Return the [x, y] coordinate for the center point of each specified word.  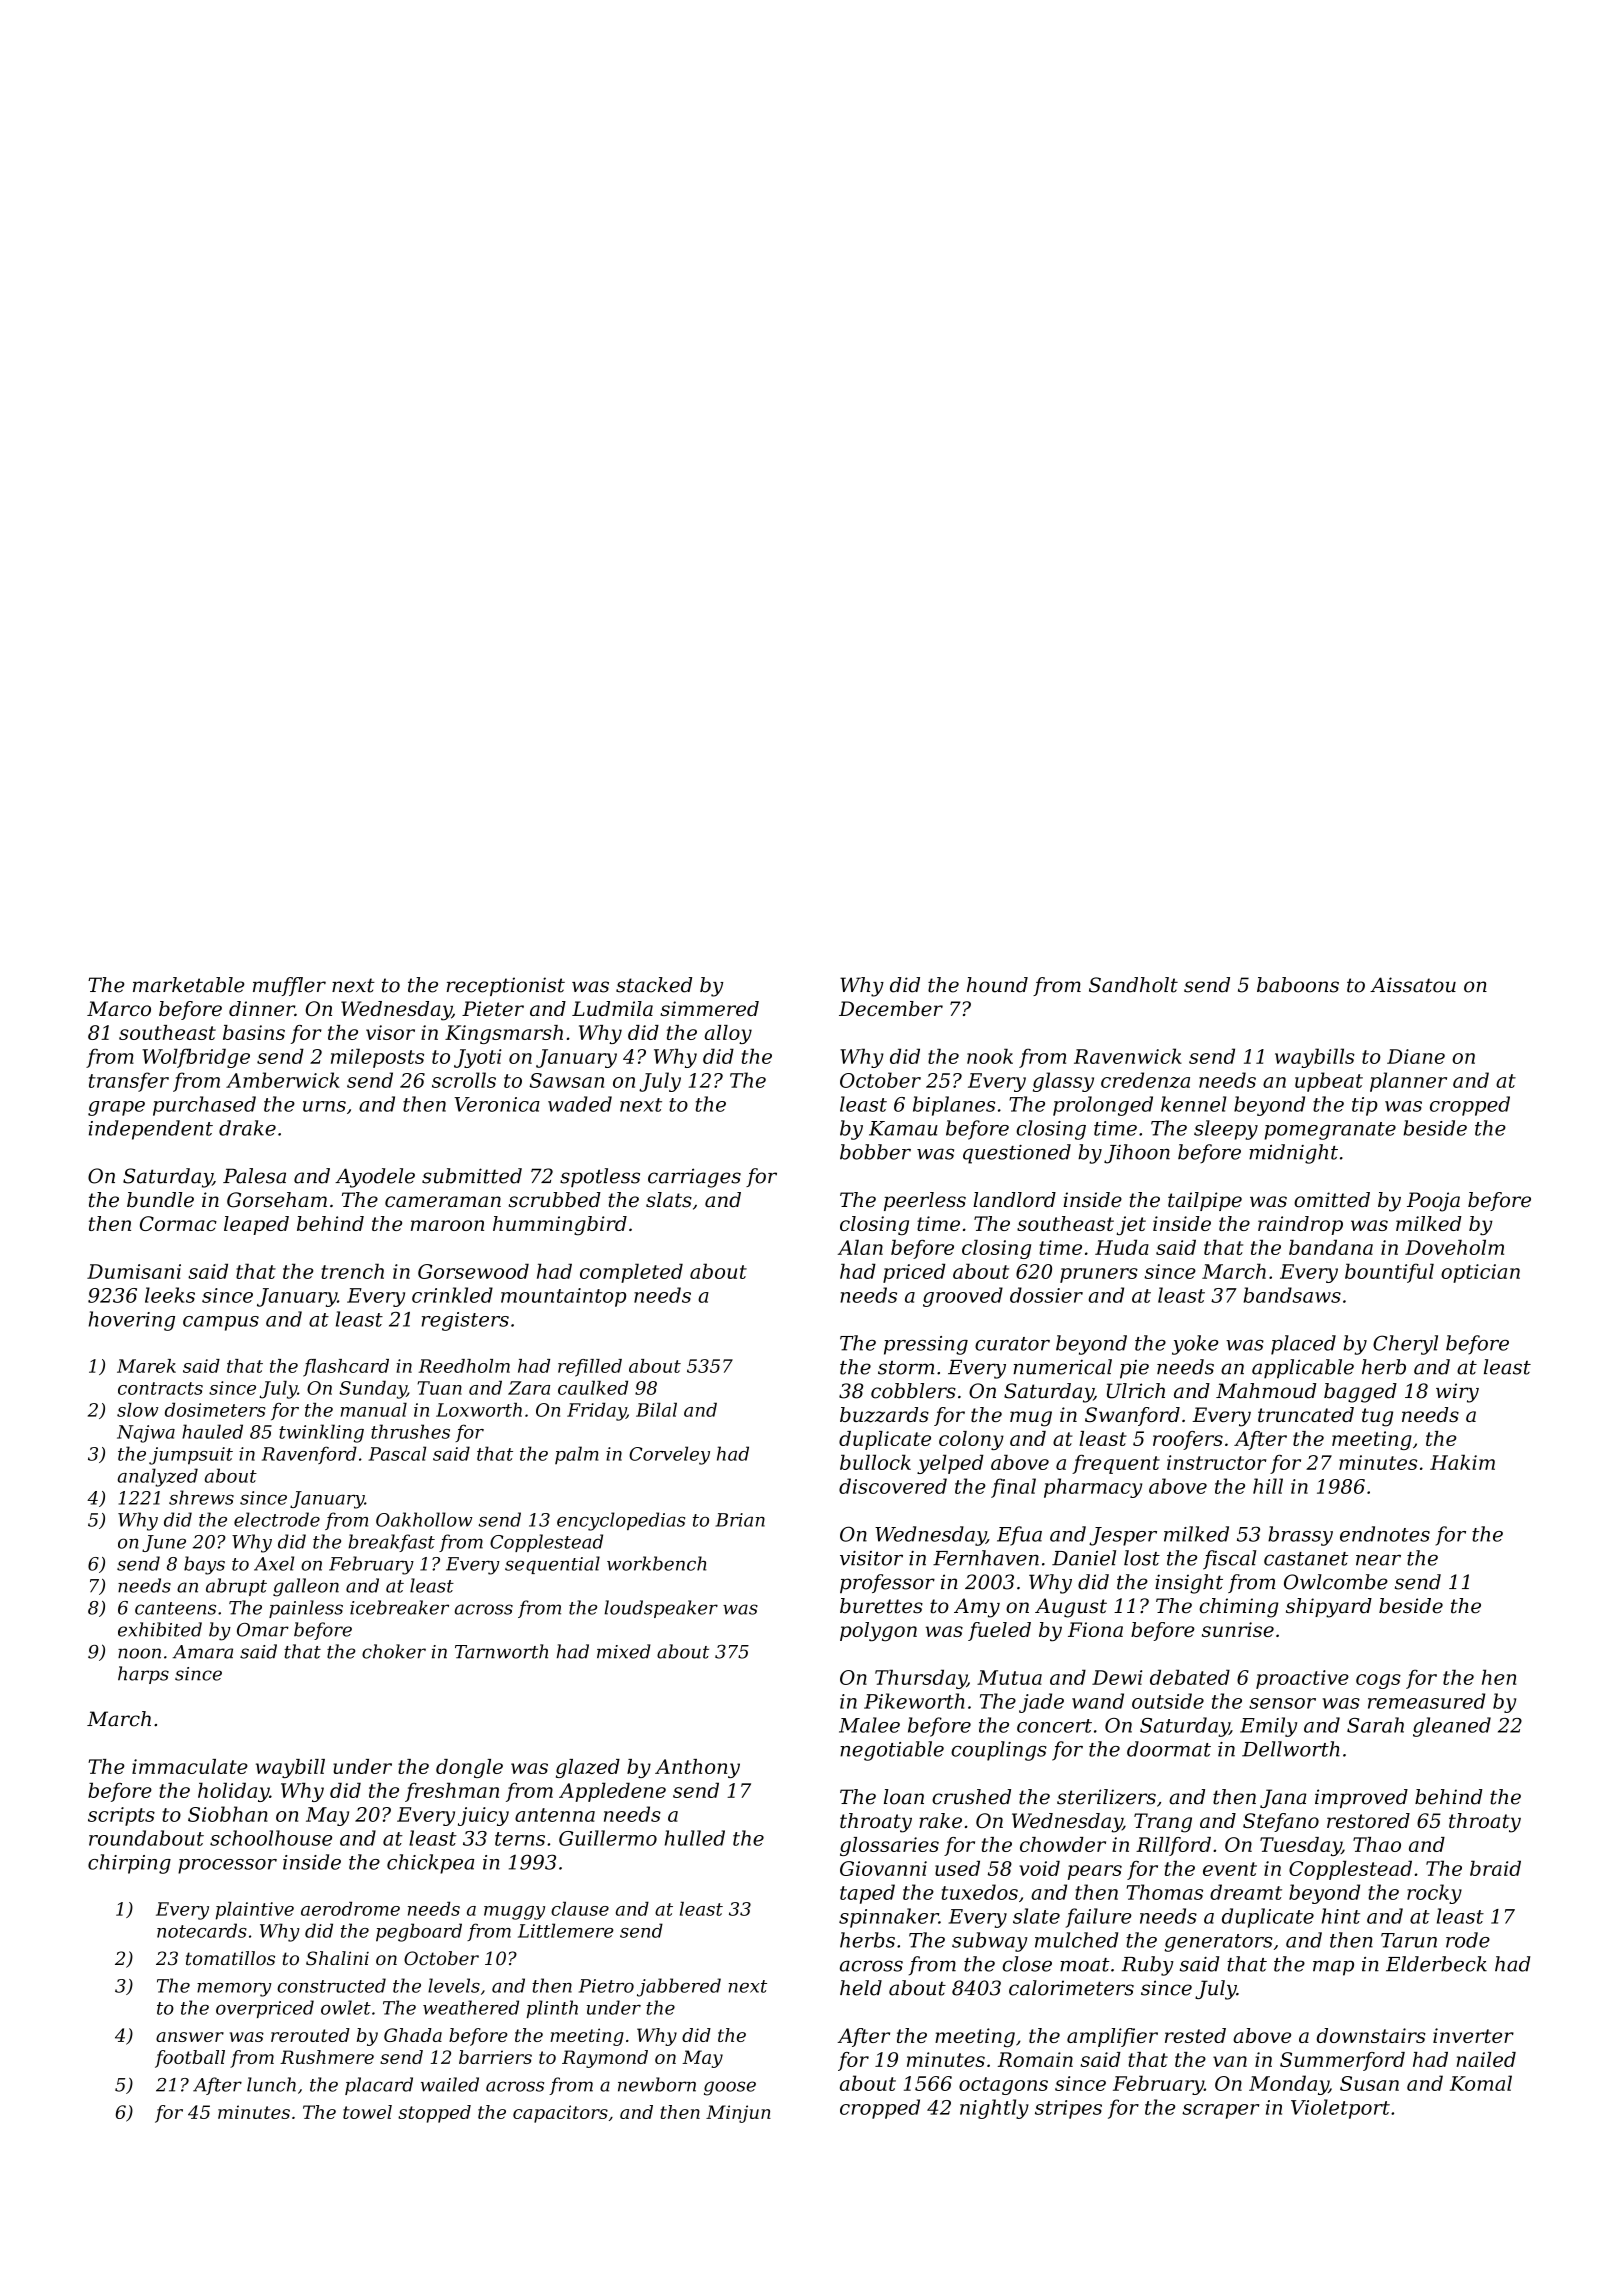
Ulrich [1136, 1391]
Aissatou [1413, 985]
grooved [963, 1297]
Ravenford [309, 1455]
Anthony [697, 1768]
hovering [132, 1321]
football [190, 2059]
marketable [189, 985]
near [1378, 1560]
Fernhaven [986, 1558]
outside [1168, 1701]
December [891, 1008]
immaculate [190, 1766]
